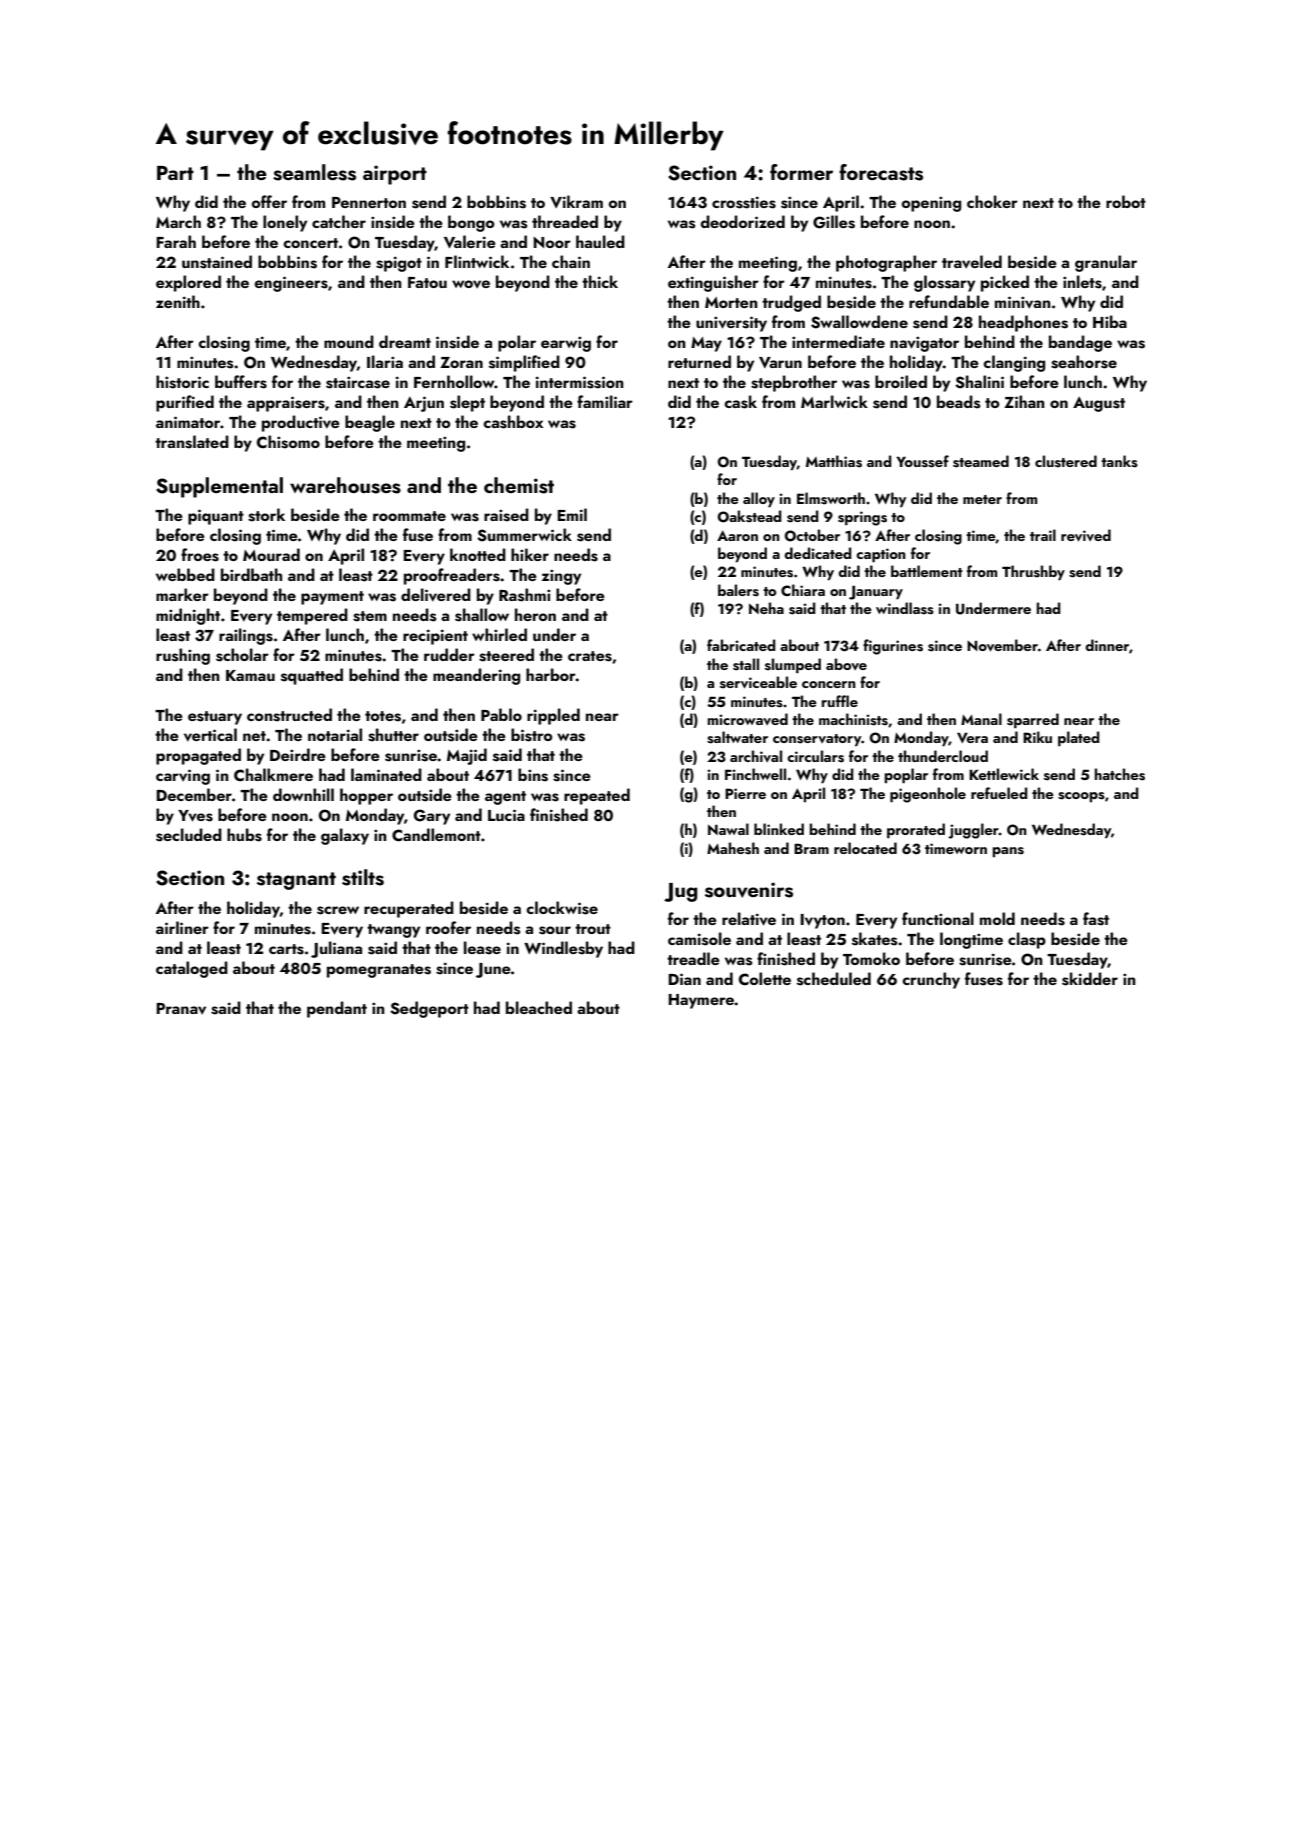 The width and height of the screenshot is (1304, 1844). I want to click on robot, so click(1126, 201).
